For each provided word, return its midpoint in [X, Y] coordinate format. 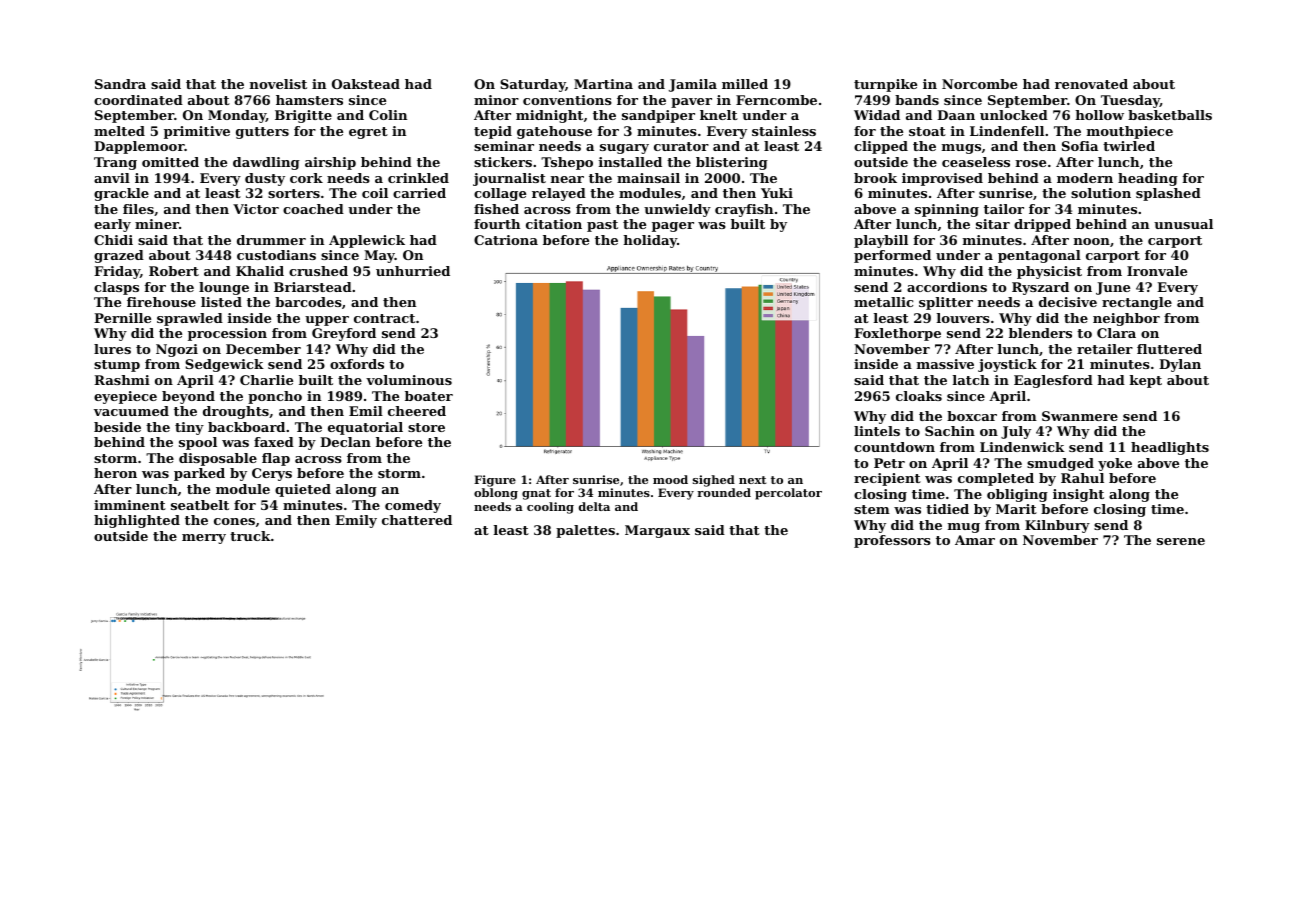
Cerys [272, 474]
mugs [961, 149]
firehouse [161, 302]
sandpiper [658, 116]
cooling [550, 508]
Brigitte [303, 116]
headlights [1170, 448]
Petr [889, 463]
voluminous [409, 380]
